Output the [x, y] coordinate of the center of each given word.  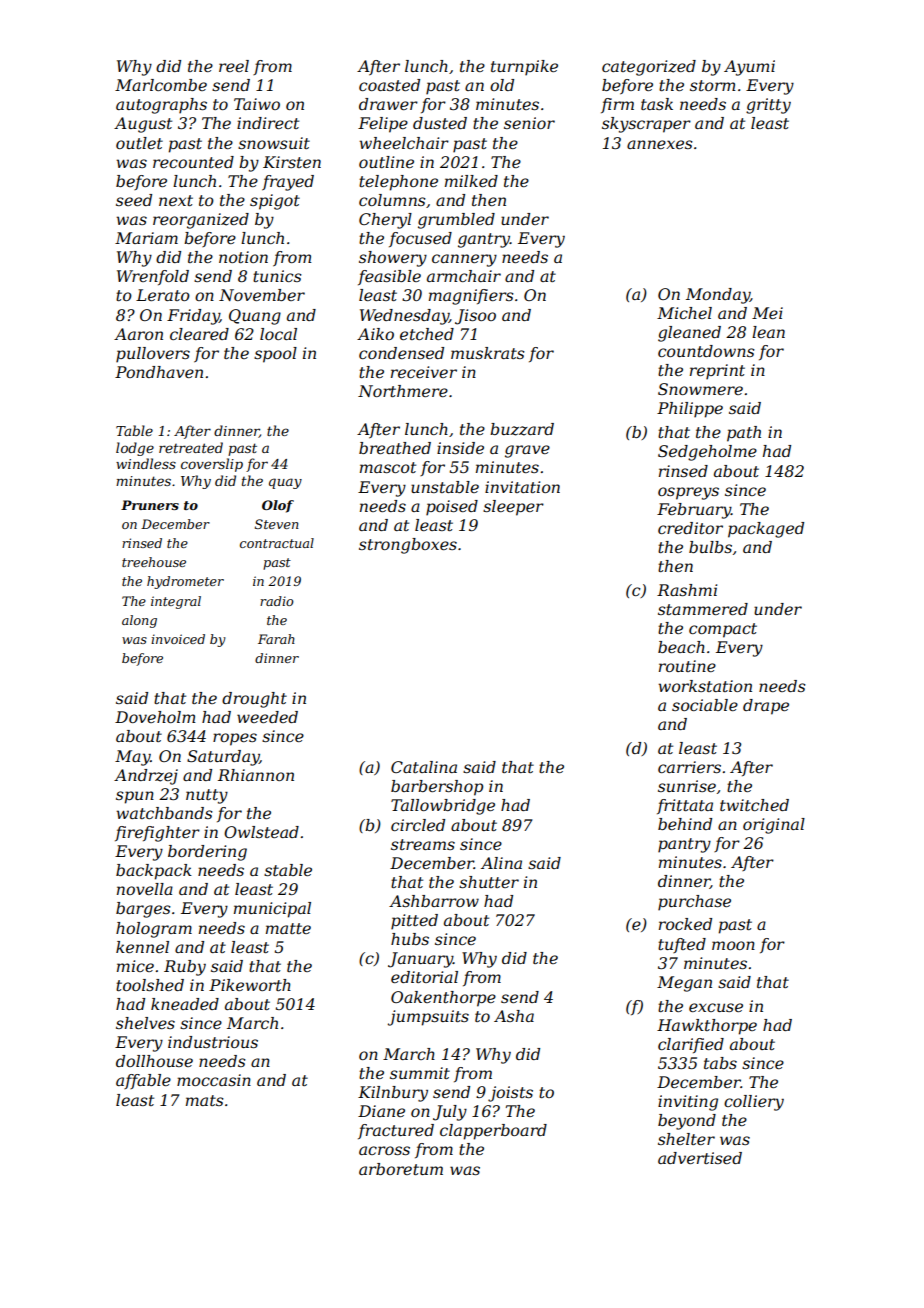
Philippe [690, 410]
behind [685, 824]
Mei [767, 313]
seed [134, 200]
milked [471, 181]
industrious [213, 1042]
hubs [410, 939]
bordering [207, 853]
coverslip [212, 465]
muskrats [488, 353]
